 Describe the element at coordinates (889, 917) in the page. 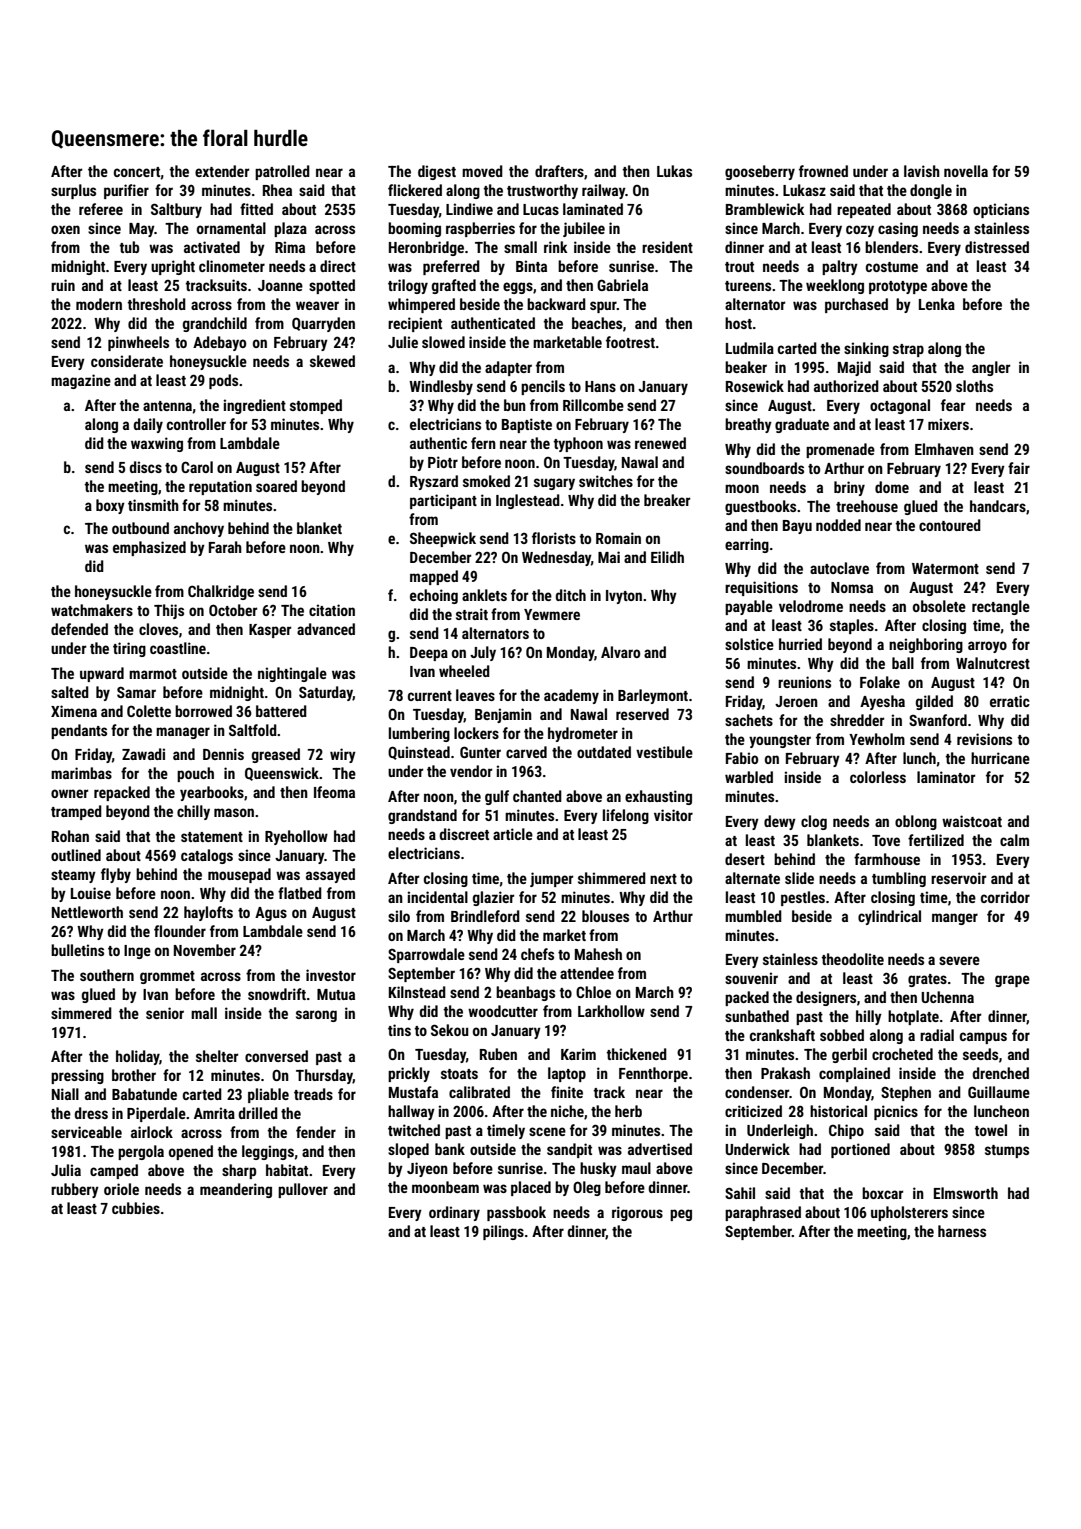

I see `cylindrical` at that location.
